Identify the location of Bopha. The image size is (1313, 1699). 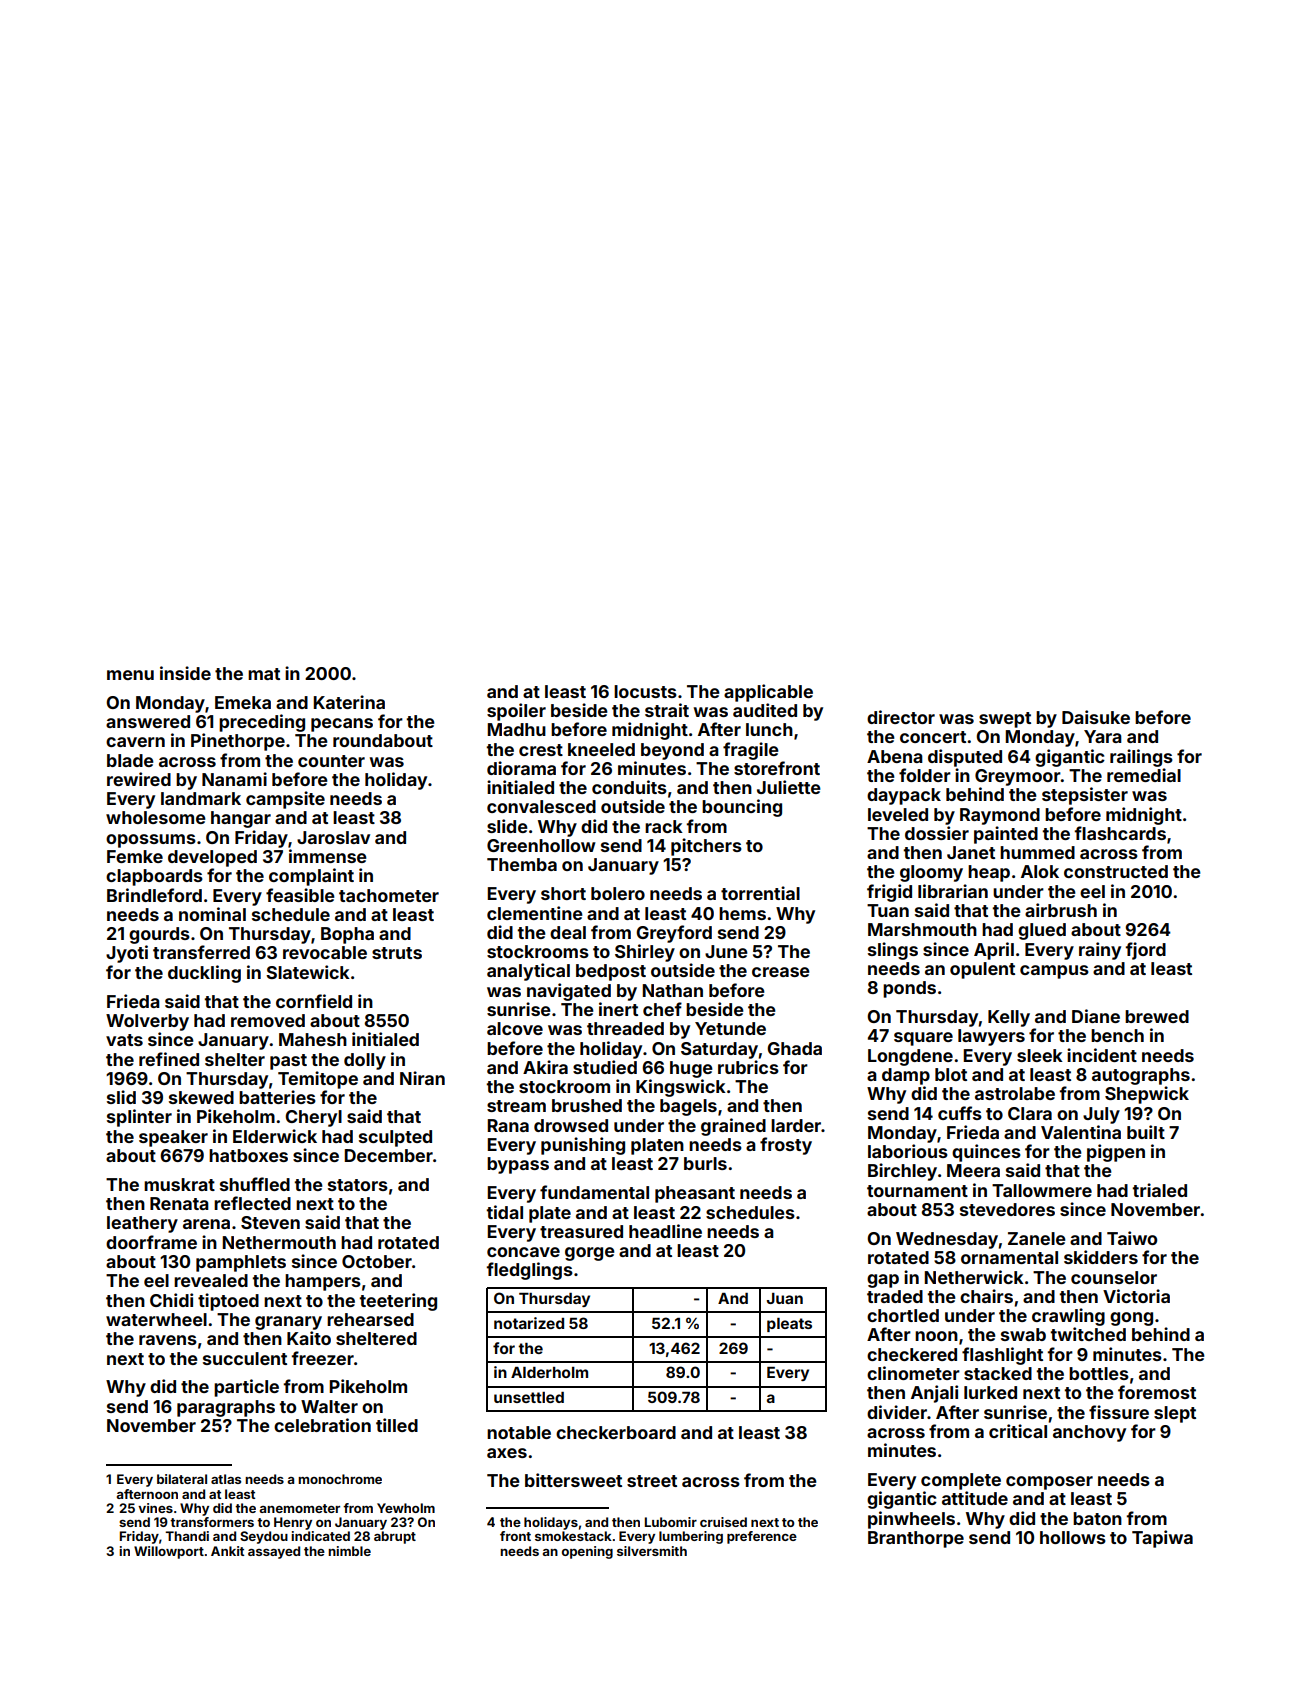
(347, 935).
